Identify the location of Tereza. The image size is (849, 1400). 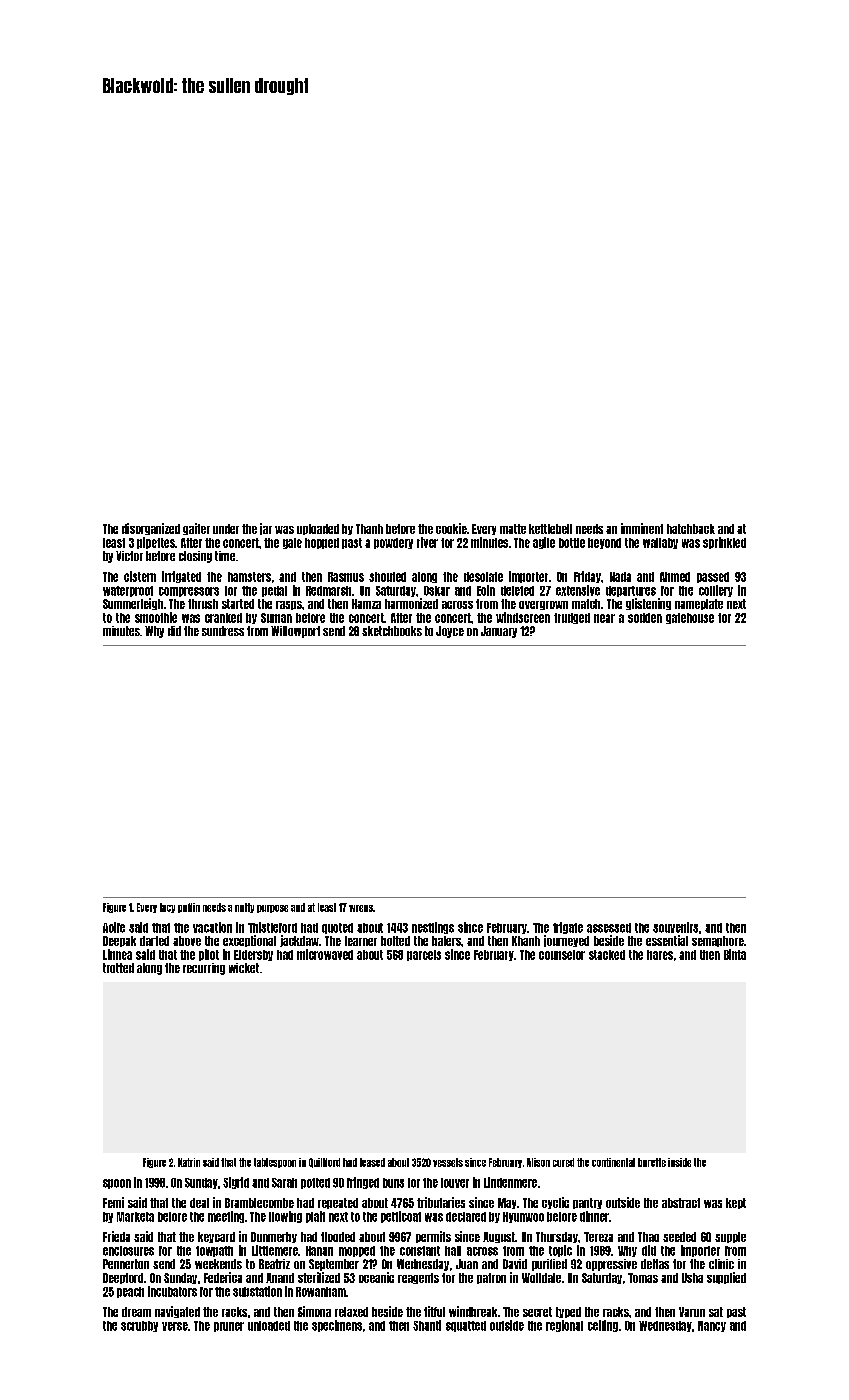
(598, 1237).
